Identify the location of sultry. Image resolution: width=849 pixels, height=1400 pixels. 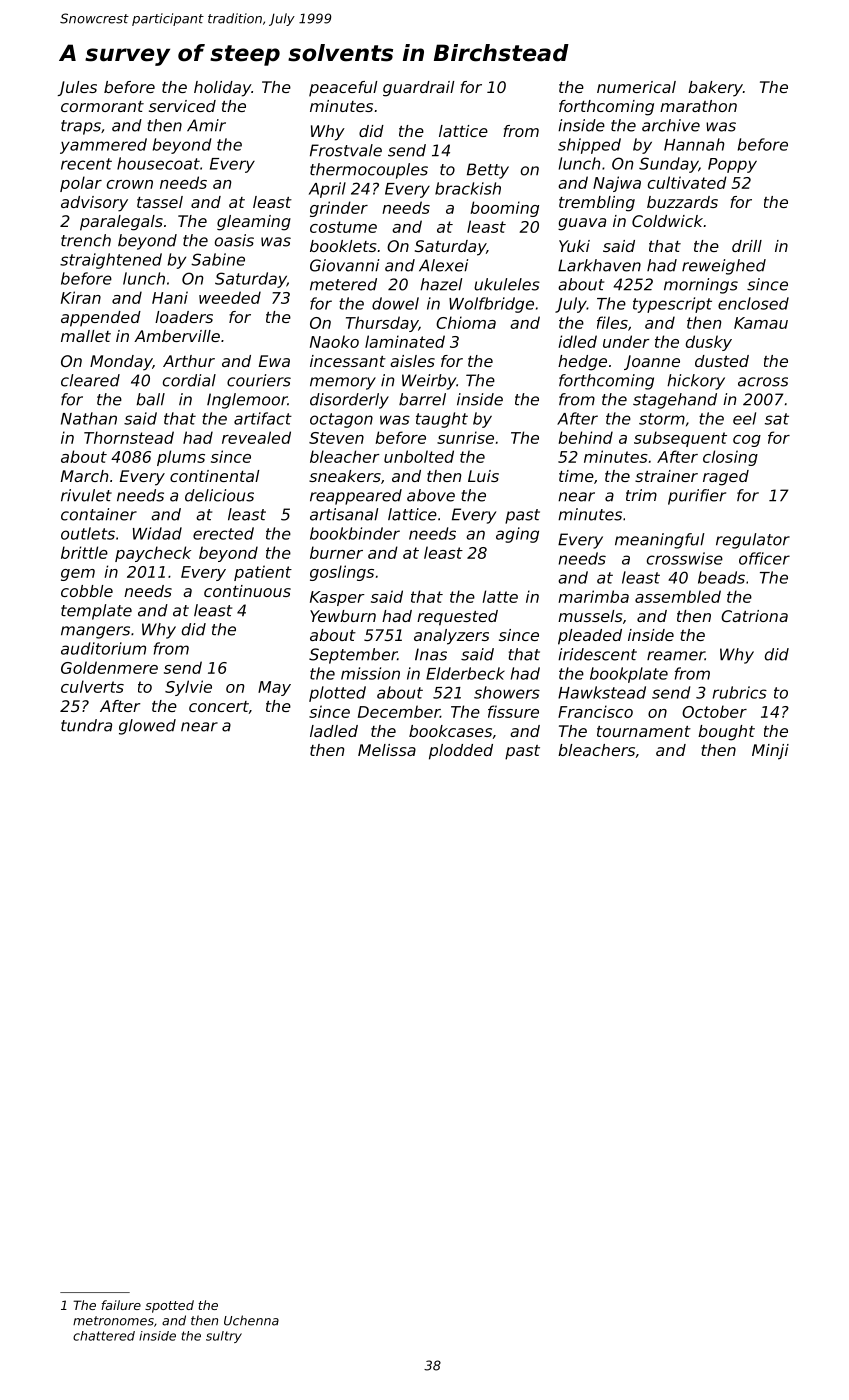
(224, 1337).
